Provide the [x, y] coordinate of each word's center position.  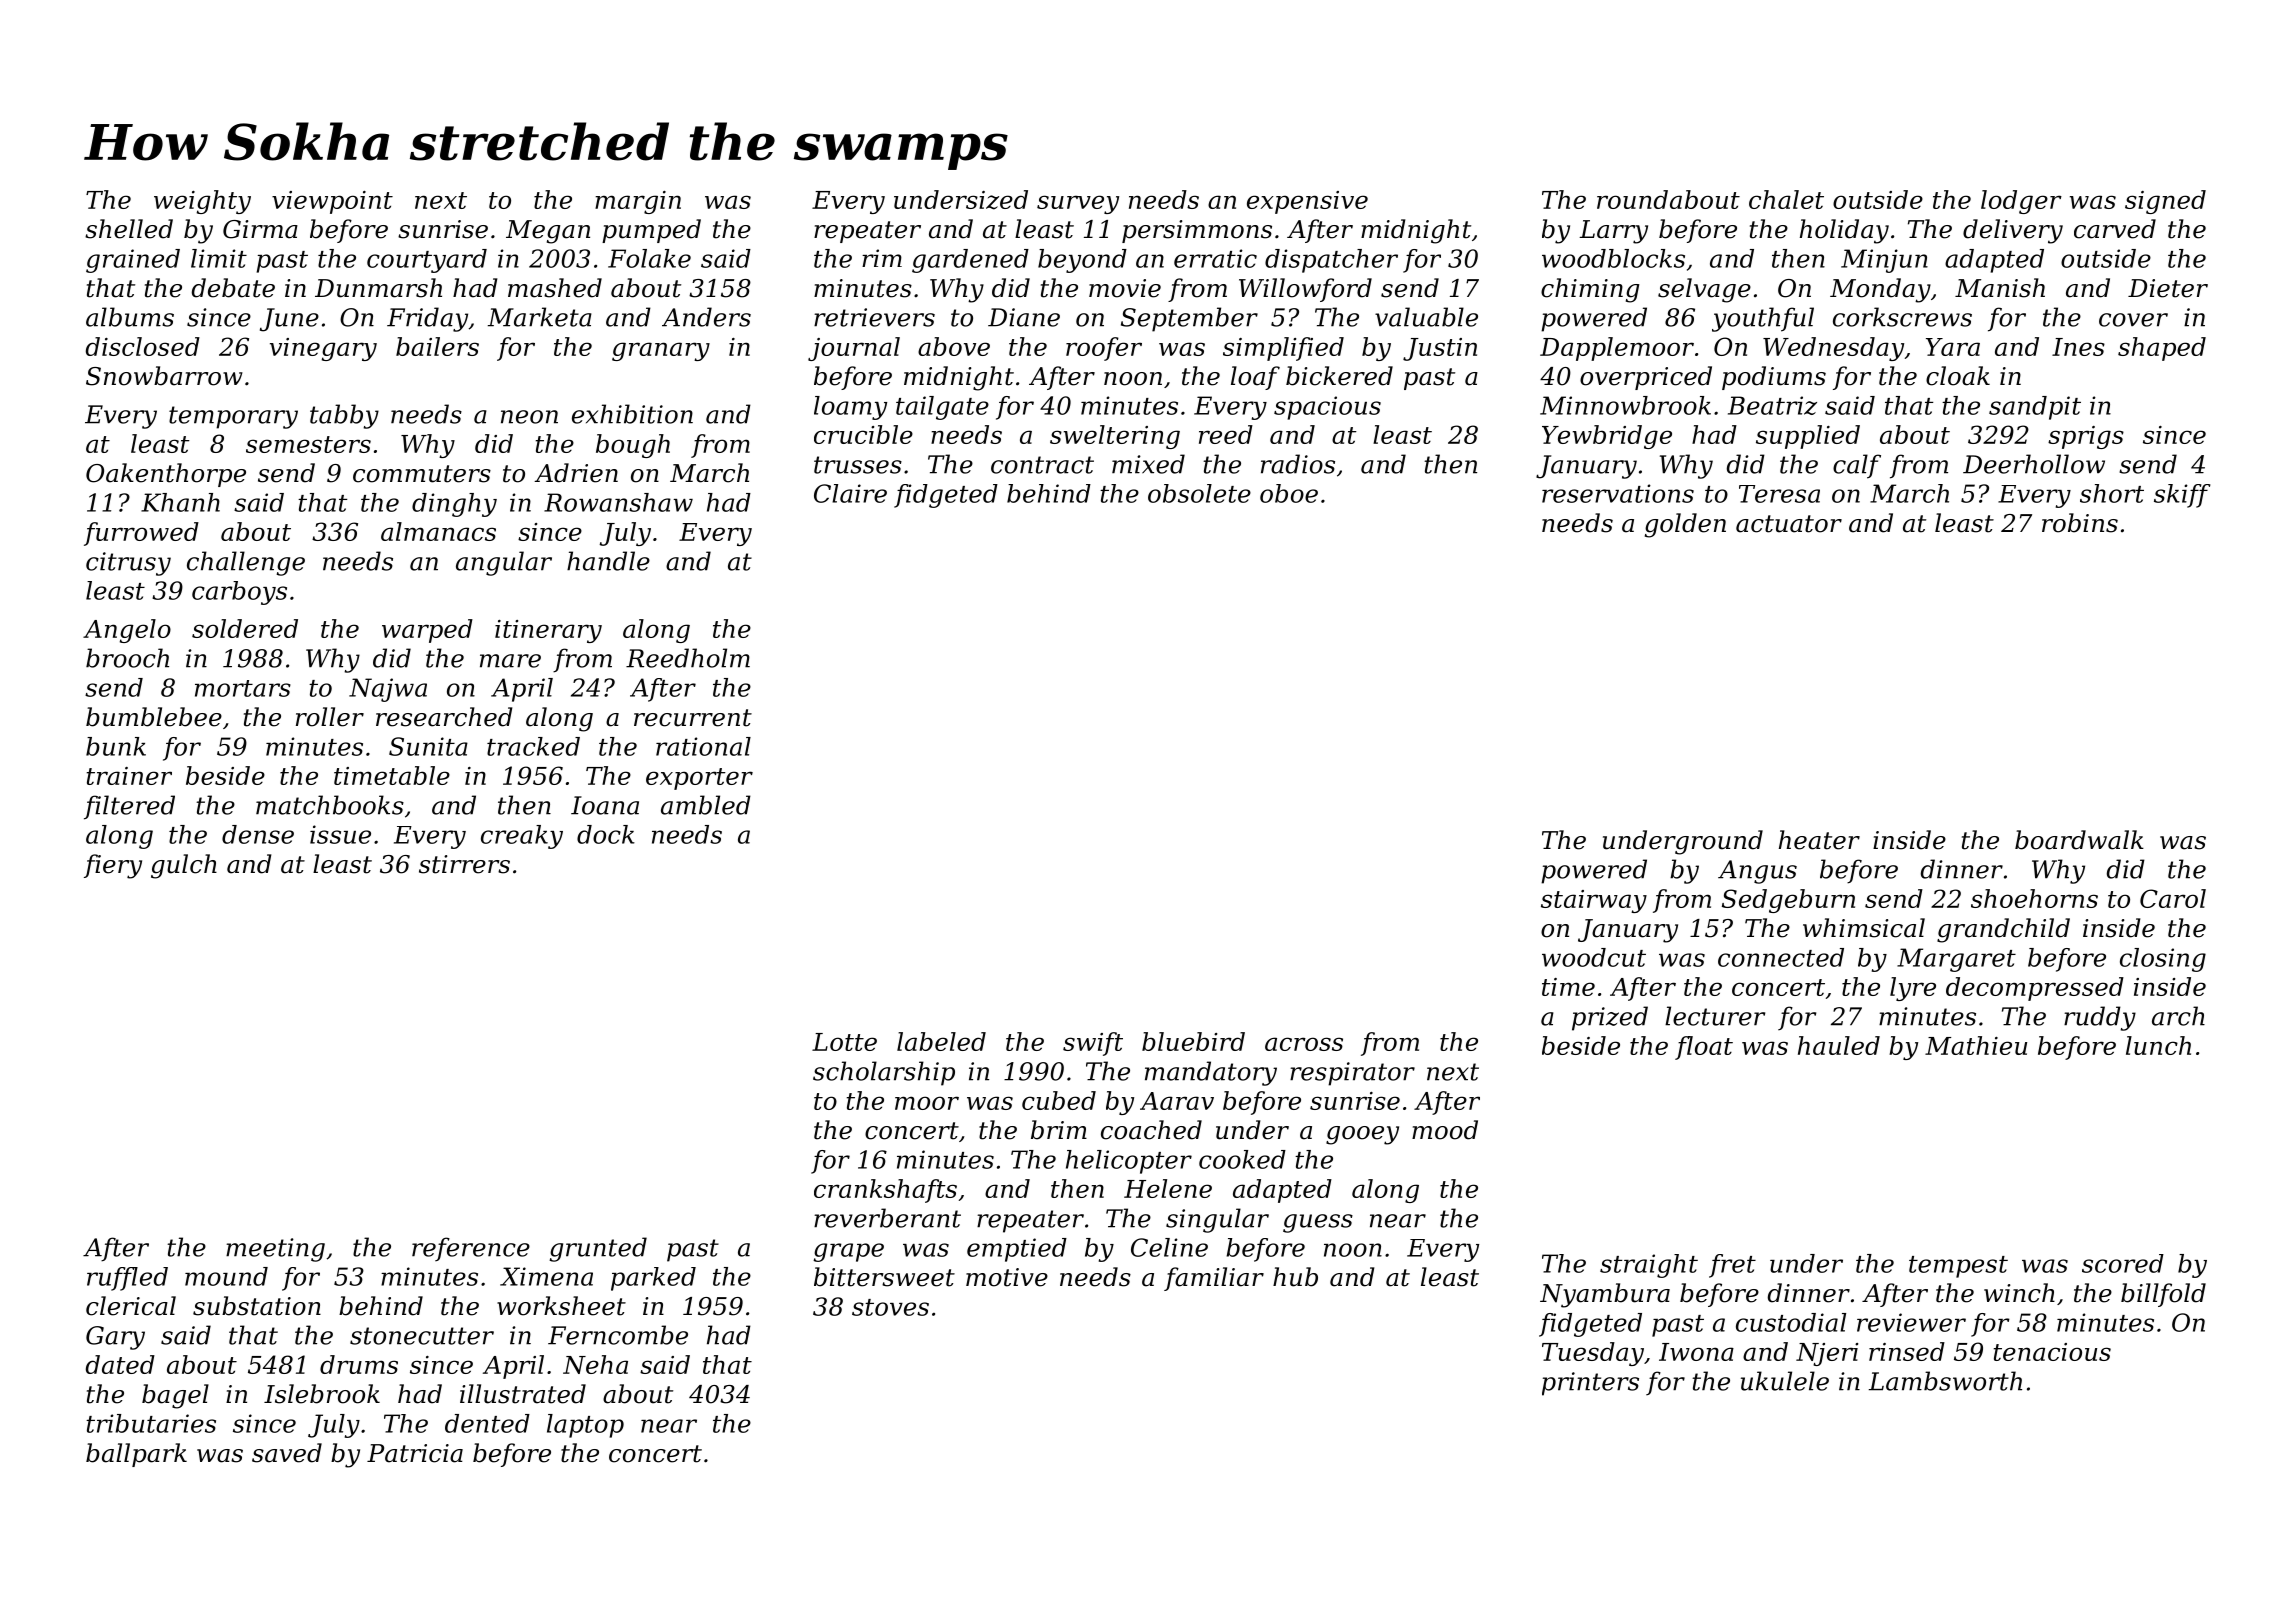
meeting [275, 1250]
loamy [850, 408]
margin [638, 202]
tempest [1958, 1267]
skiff [2182, 496]
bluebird [1193, 1041]
